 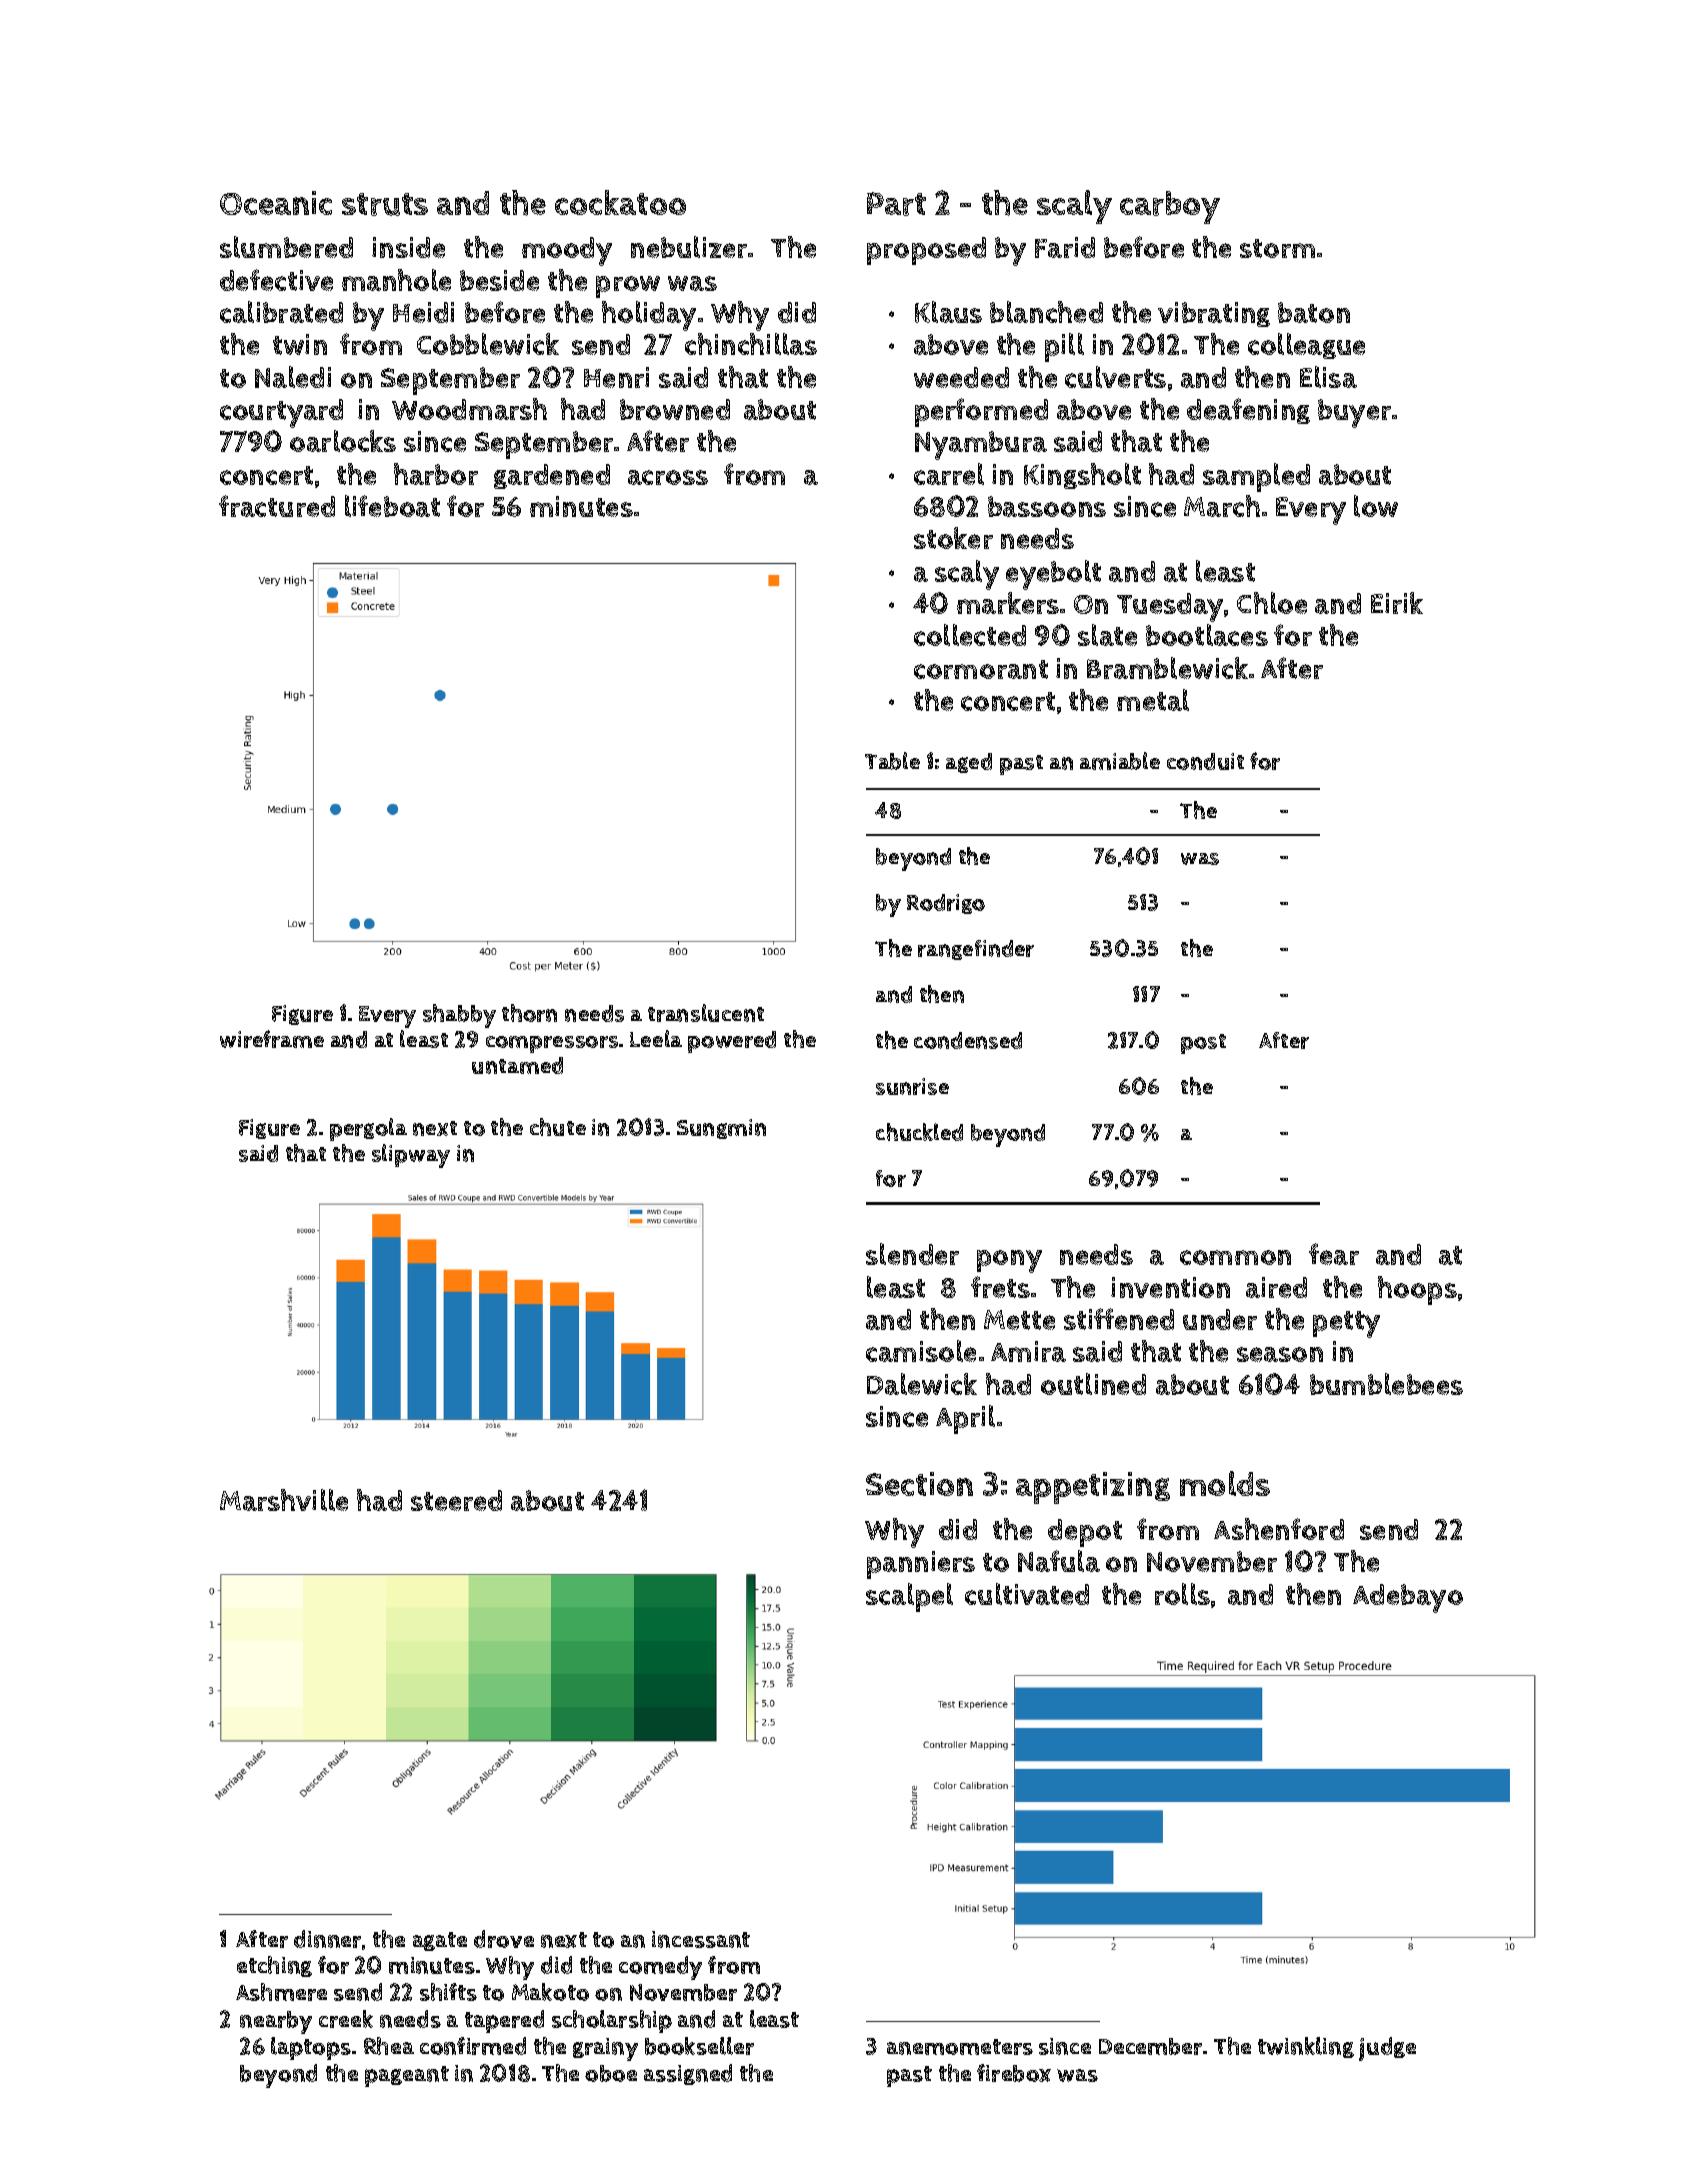 What do you see at coordinates (407, 2076) in the screenshot?
I see `pageant` at bounding box center [407, 2076].
